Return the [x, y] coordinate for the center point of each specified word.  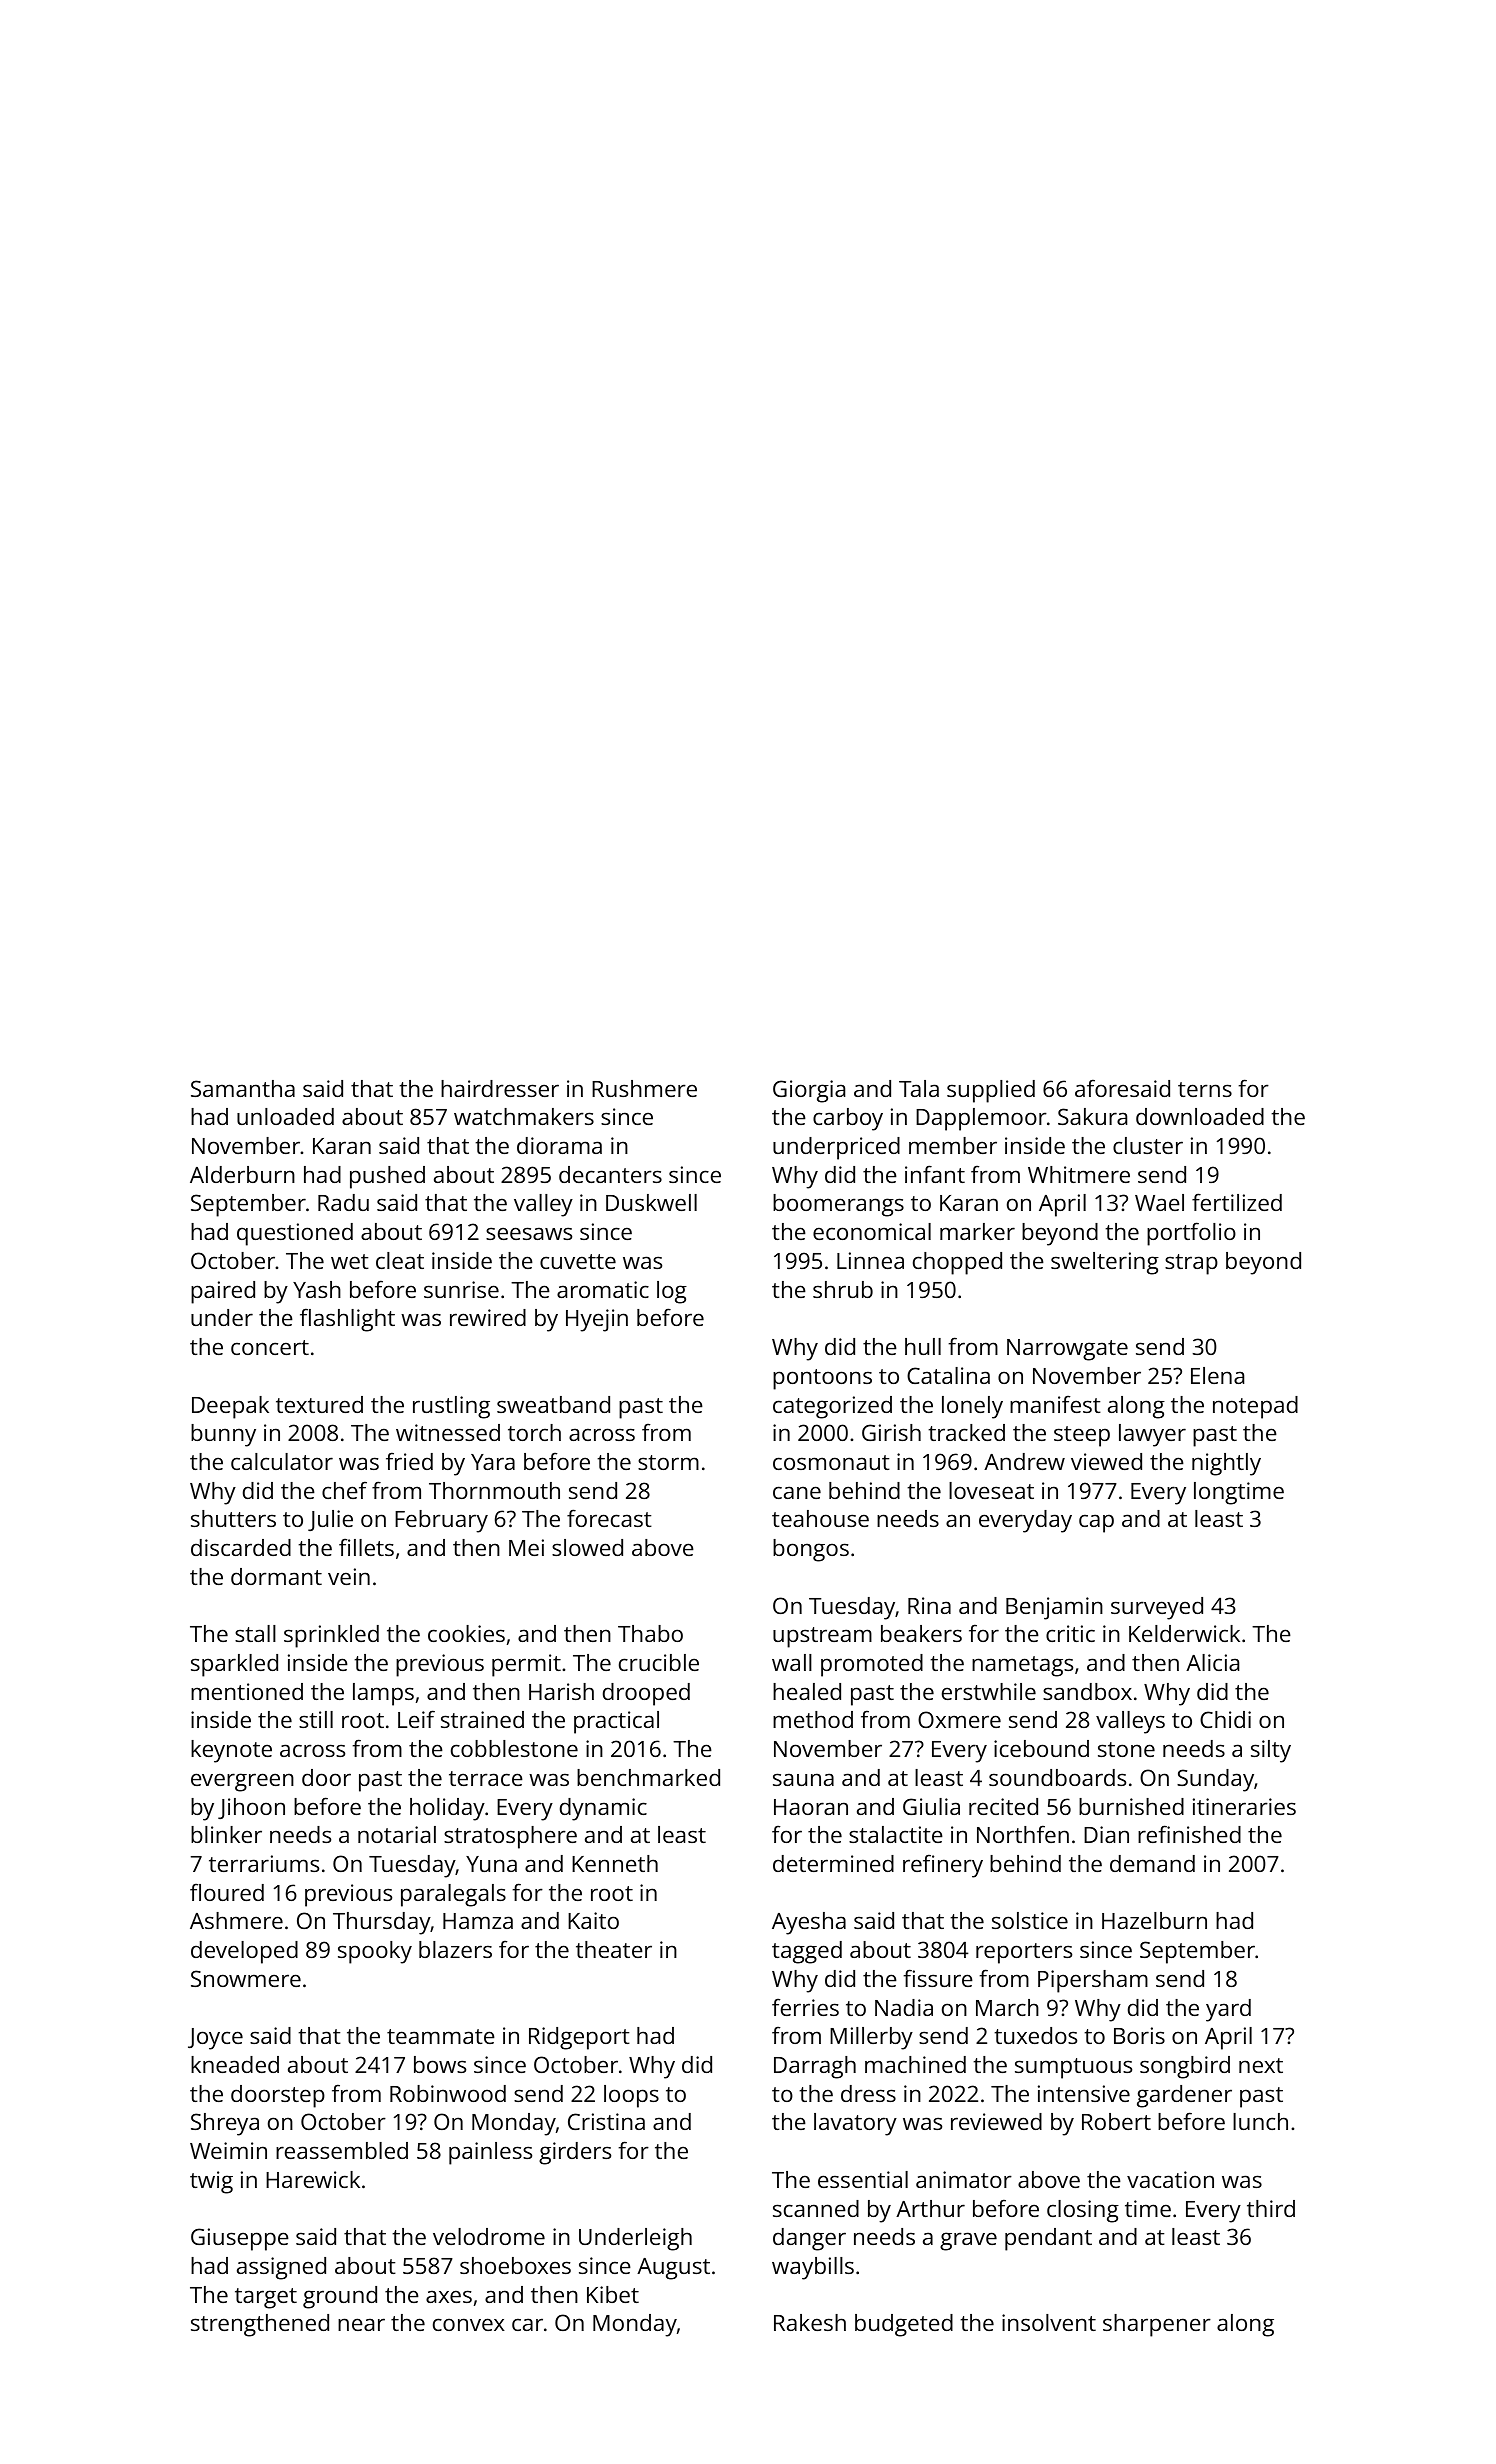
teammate [441, 2036]
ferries [805, 2007]
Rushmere [644, 1088]
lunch [1260, 2121]
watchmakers [524, 1116]
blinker [226, 1834]
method [813, 1719]
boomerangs [838, 1205]
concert [270, 1347]
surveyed [1157, 1608]
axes [449, 2296]
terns [1205, 1089]
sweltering [1105, 1263]
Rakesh [810, 2322]
